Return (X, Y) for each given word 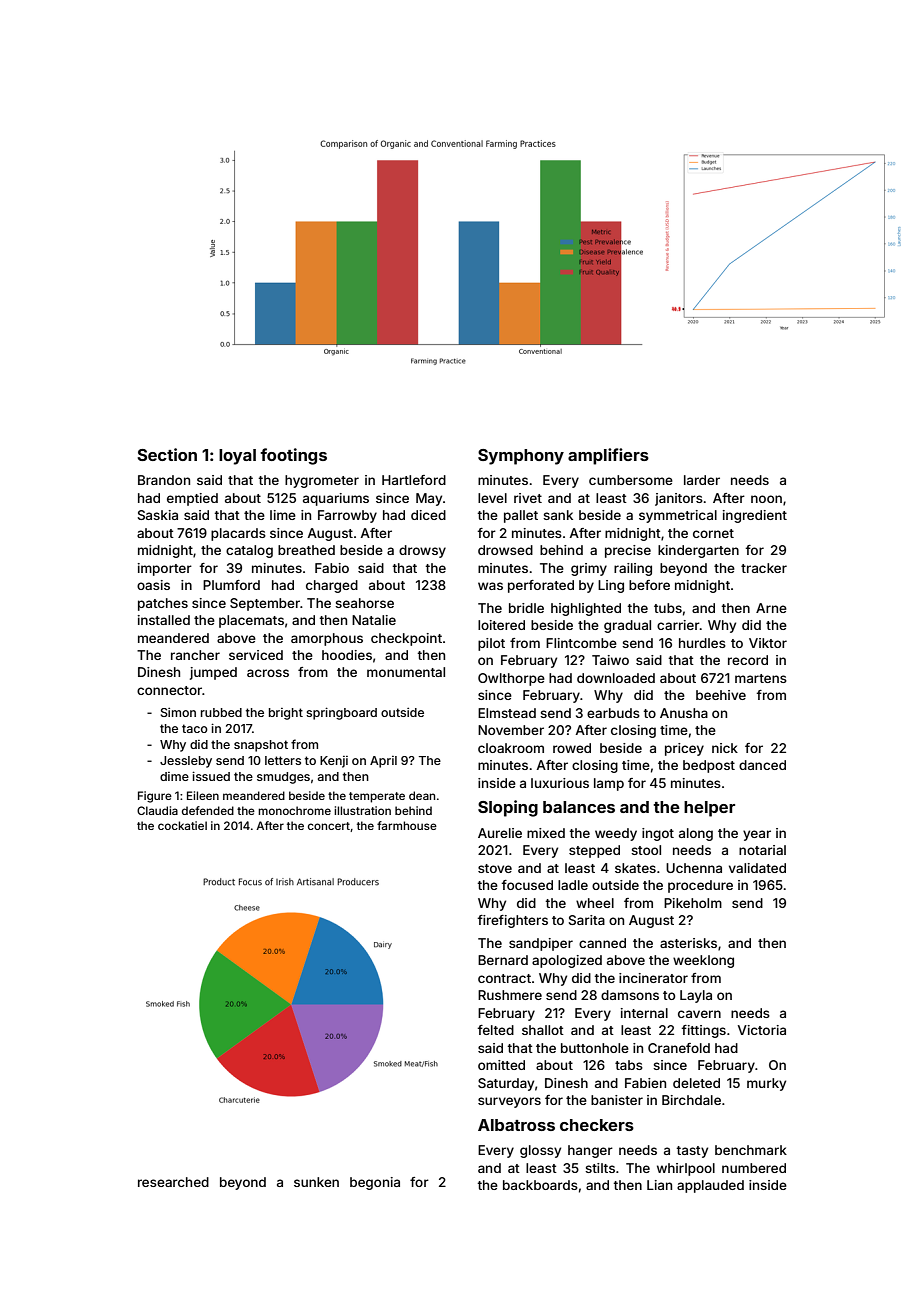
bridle (526, 608)
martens (761, 678)
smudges (283, 778)
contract (504, 978)
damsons (630, 995)
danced (762, 765)
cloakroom (511, 748)
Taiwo (610, 660)
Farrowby (347, 516)
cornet (713, 533)
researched (173, 1182)
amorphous (327, 639)
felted (495, 1030)
